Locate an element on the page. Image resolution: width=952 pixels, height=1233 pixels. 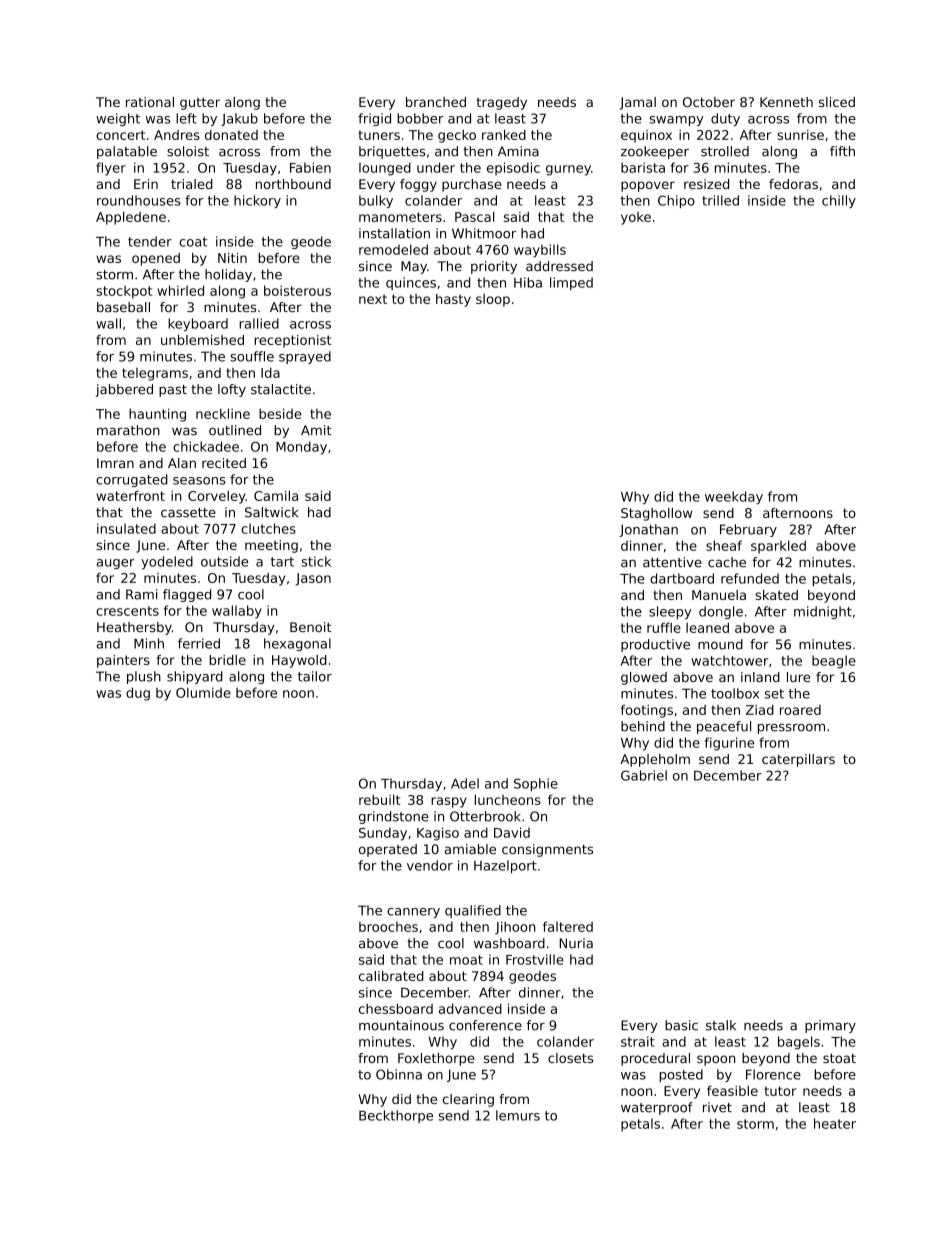
gutter is located at coordinates (200, 104).
